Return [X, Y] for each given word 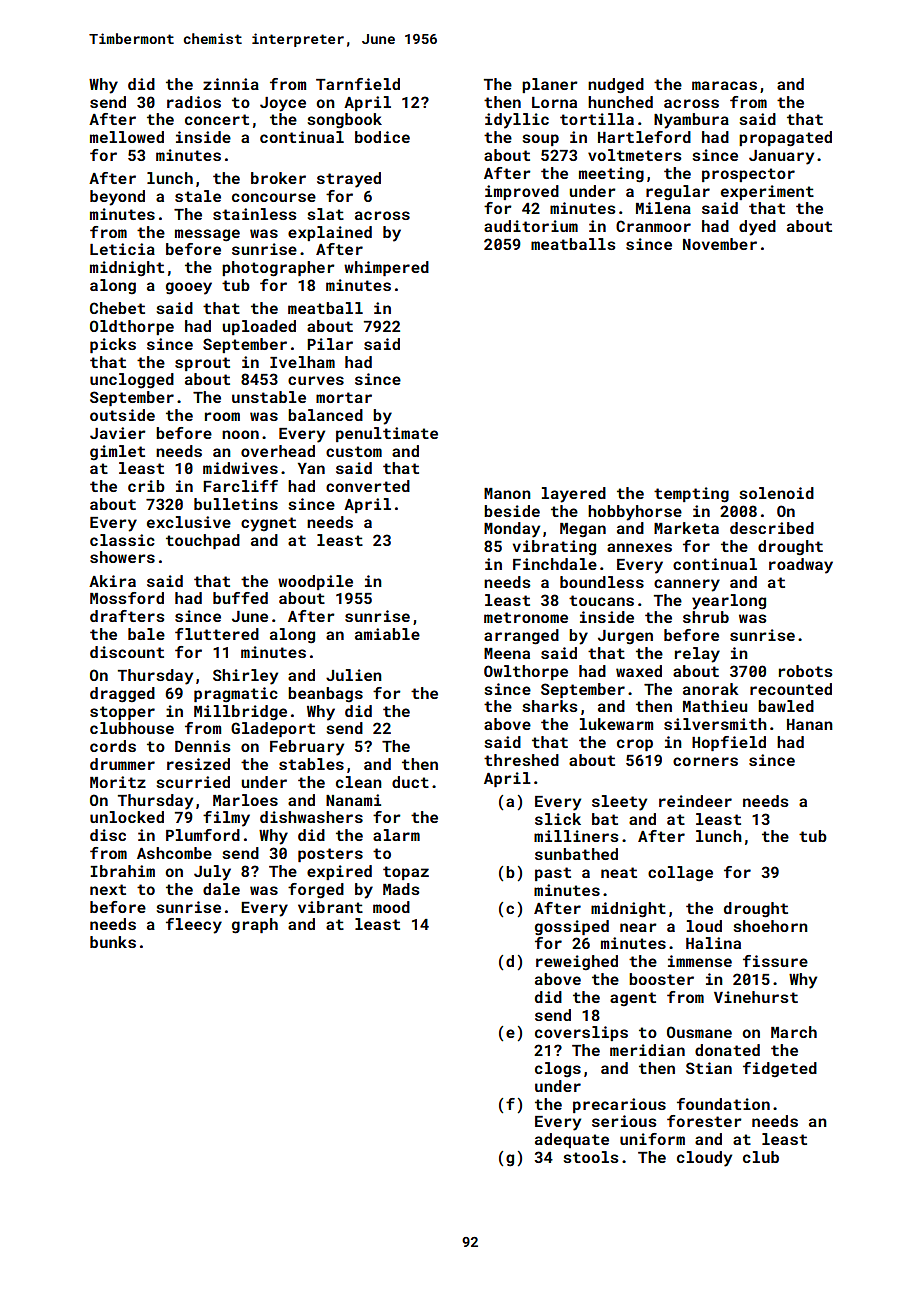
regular [678, 193]
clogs [558, 1070]
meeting [611, 175]
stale [198, 196]
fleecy [194, 926]
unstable [269, 397]
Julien [354, 675]
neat [619, 872]
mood [391, 907]
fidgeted [780, 1070]
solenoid [776, 493]
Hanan [810, 724]
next [108, 889]
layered [574, 495]
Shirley [245, 677]
